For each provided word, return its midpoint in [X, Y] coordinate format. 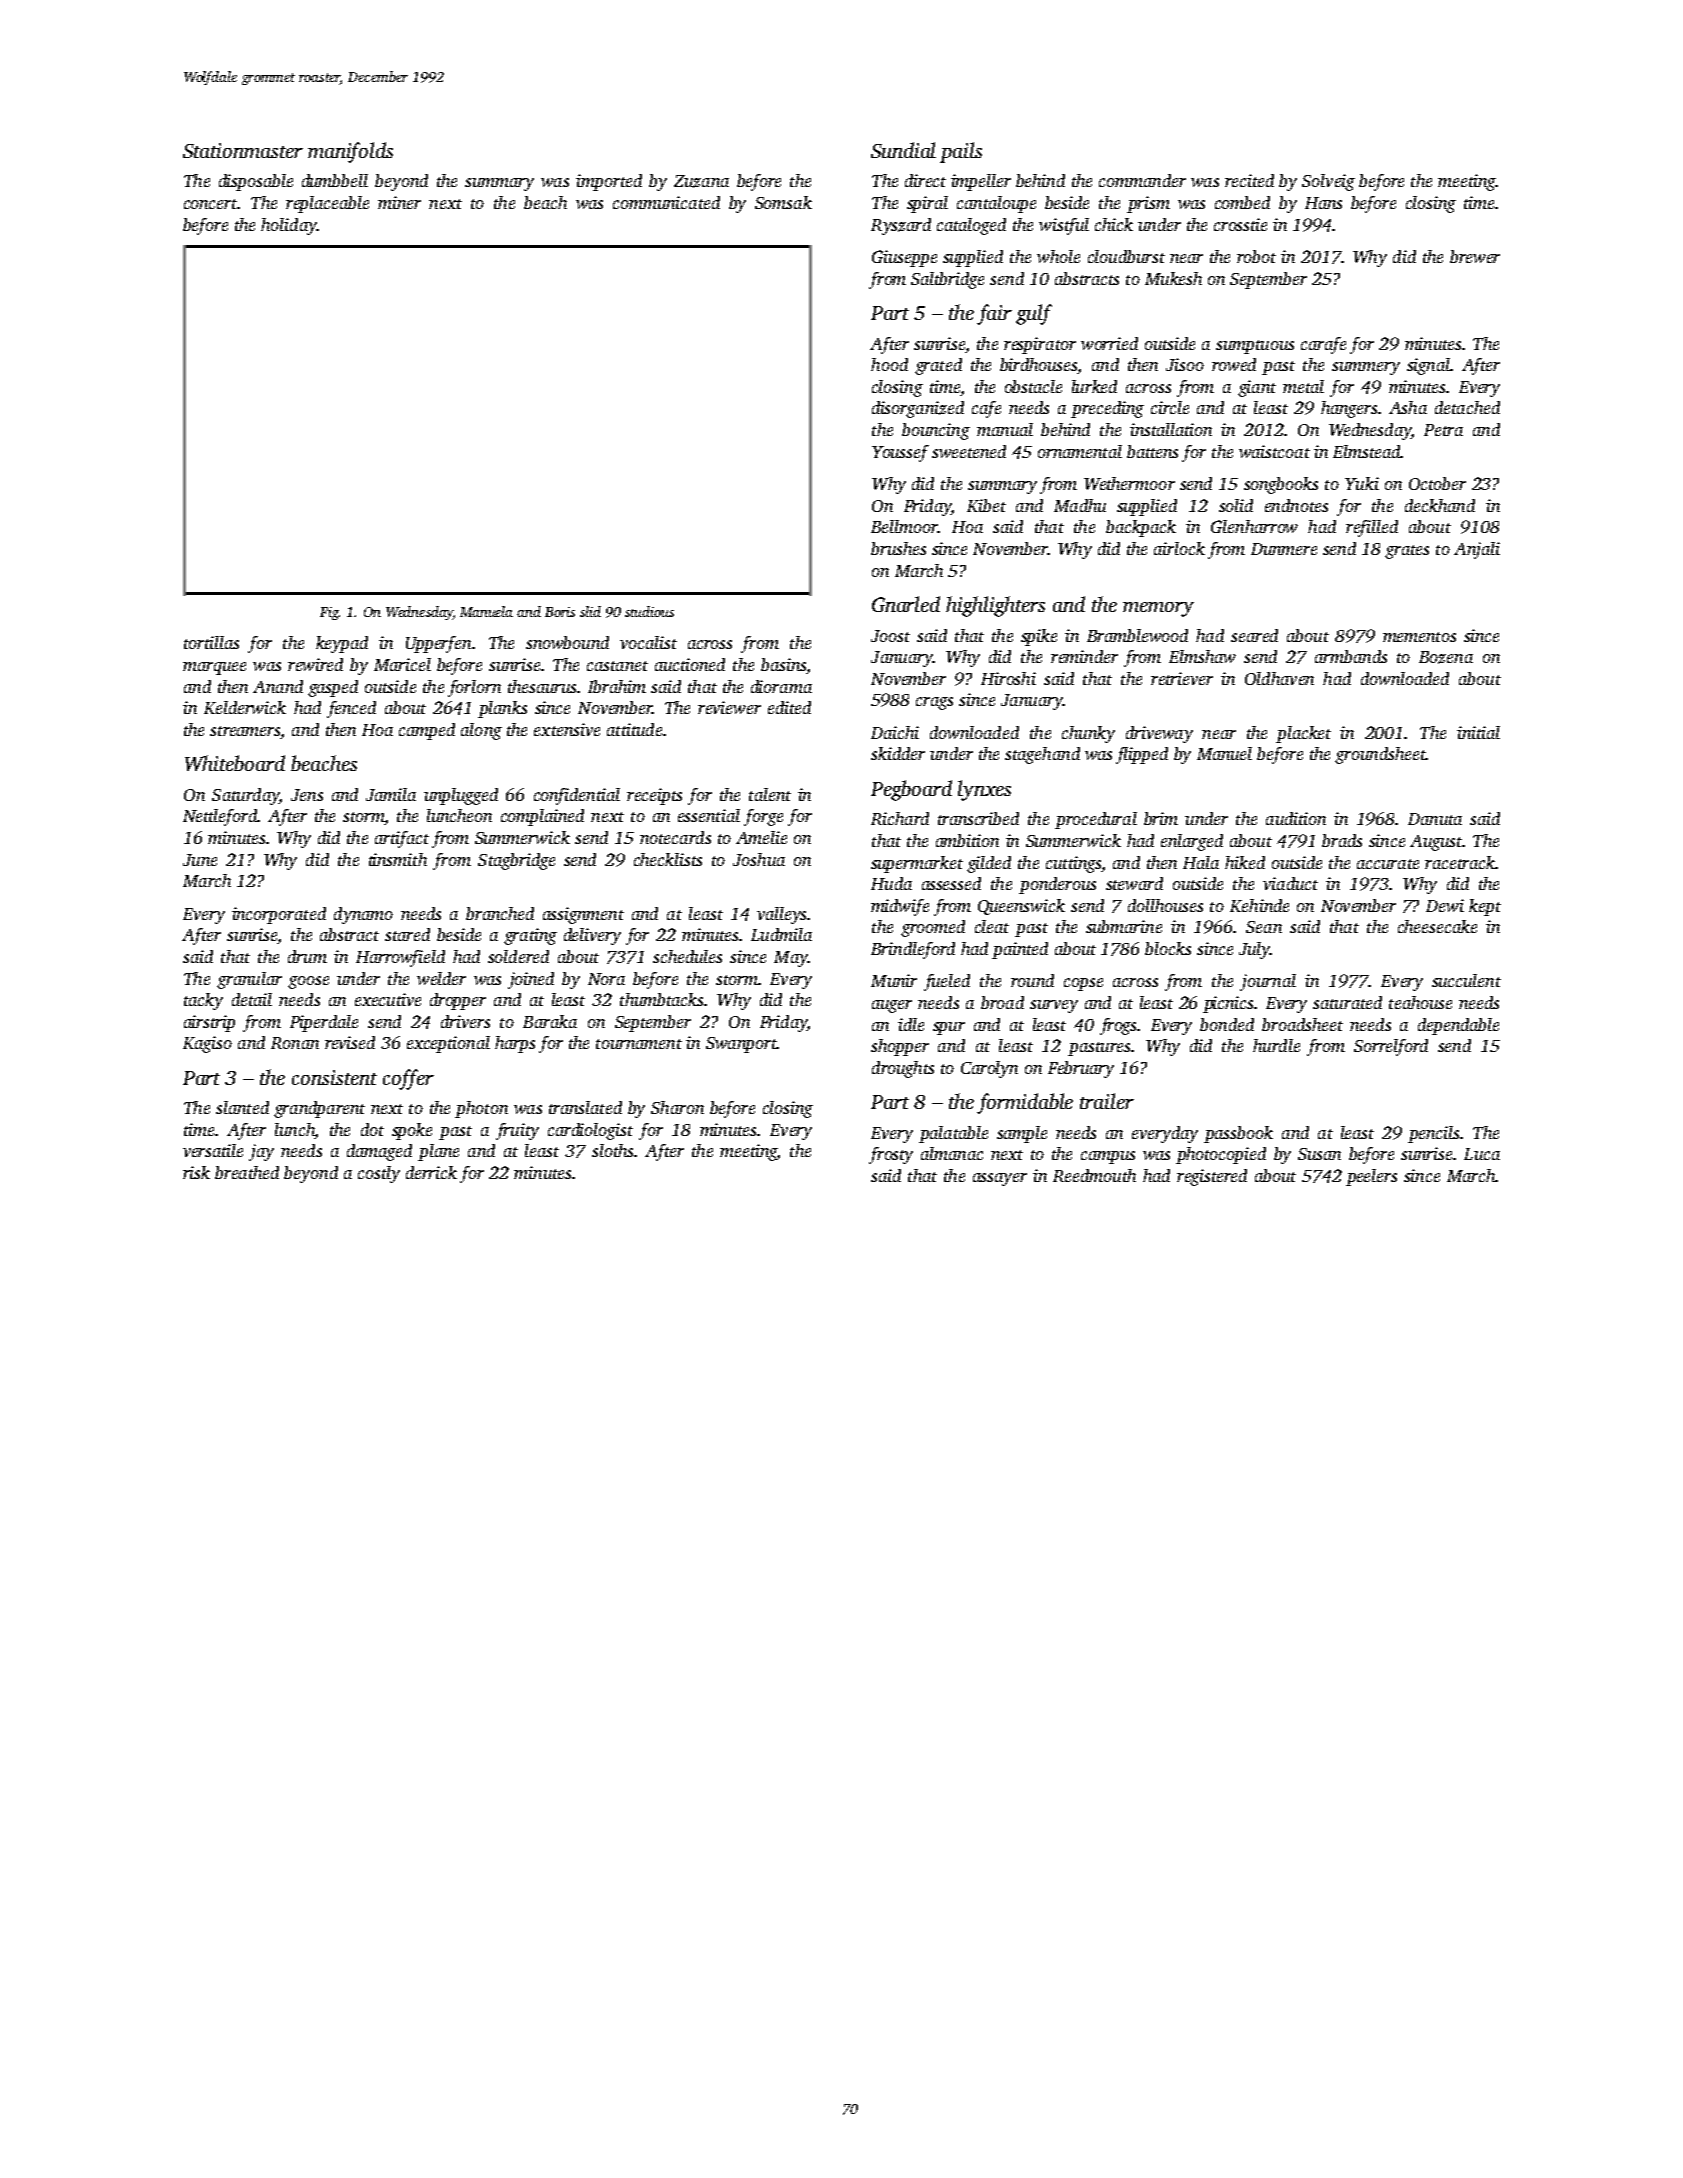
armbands [1351, 656]
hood [889, 364]
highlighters [995, 606]
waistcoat [1274, 451]
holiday [289, 226]
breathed [247, 1172]
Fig [329, 613]
